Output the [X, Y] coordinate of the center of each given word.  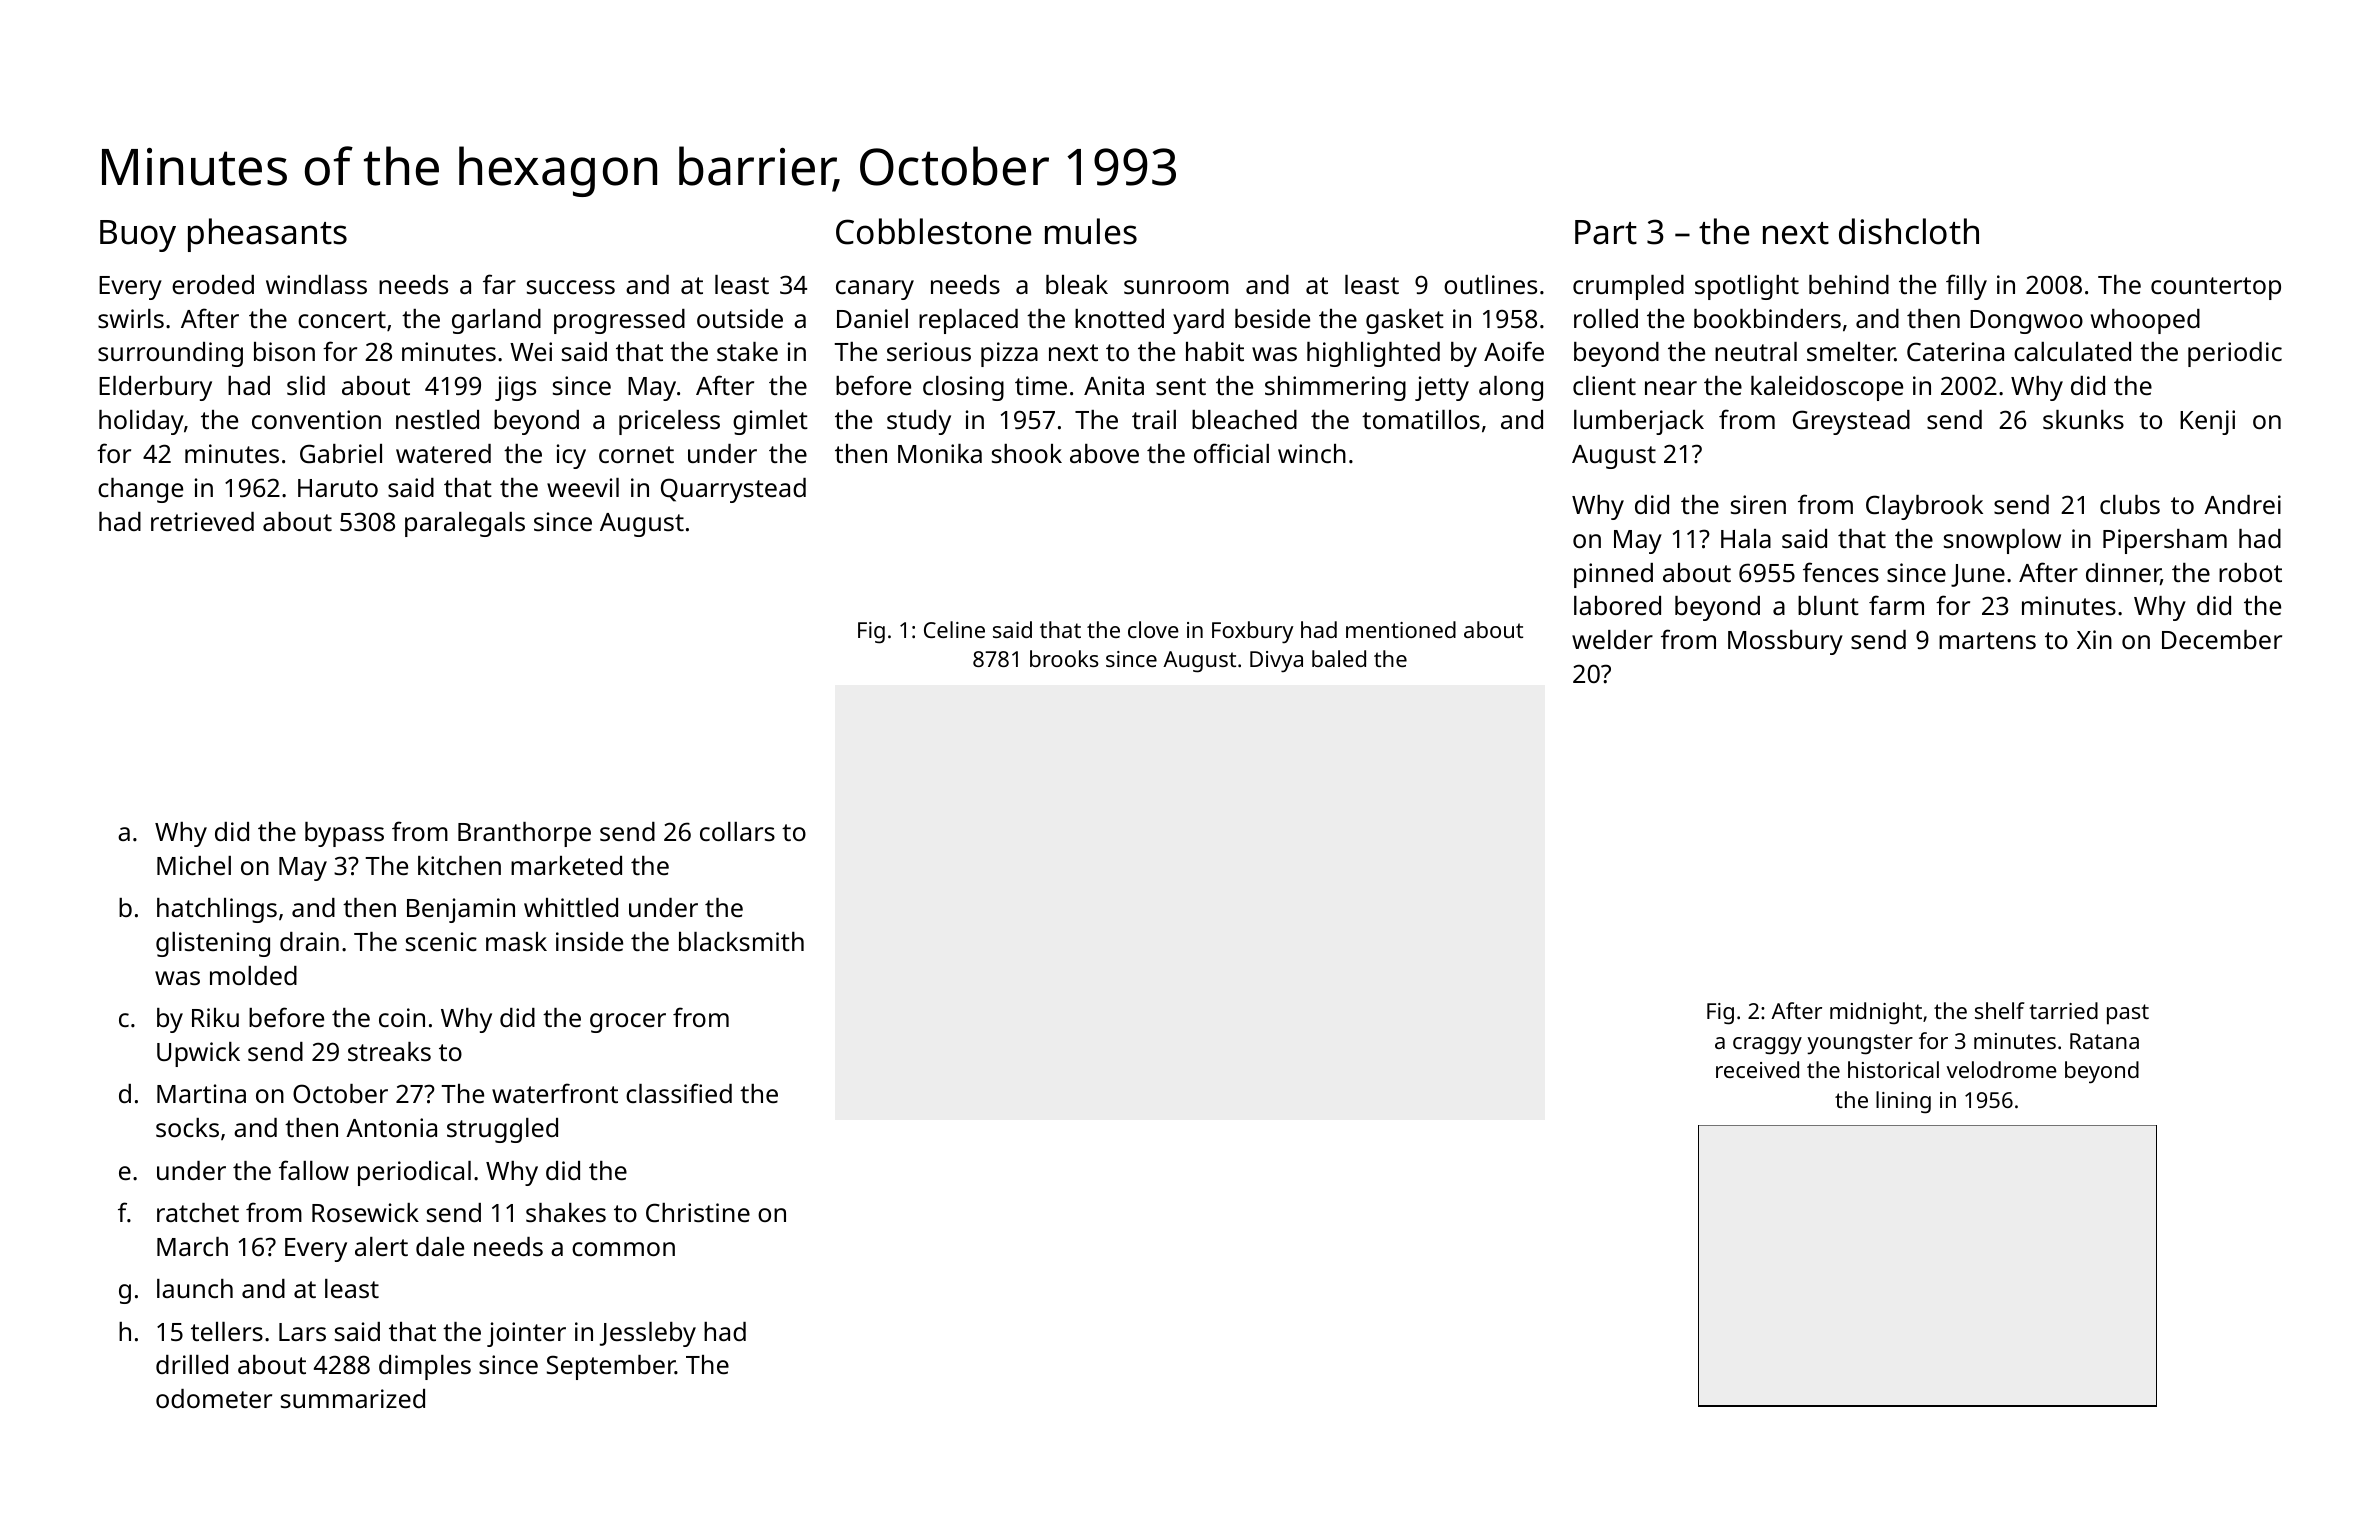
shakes [566, 1212]
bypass [344, 834]
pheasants [267, 235]
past [2128, 1014]
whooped [2145, 321]
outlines [1490, 284]
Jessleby [648, 1334]
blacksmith [741, 941]
